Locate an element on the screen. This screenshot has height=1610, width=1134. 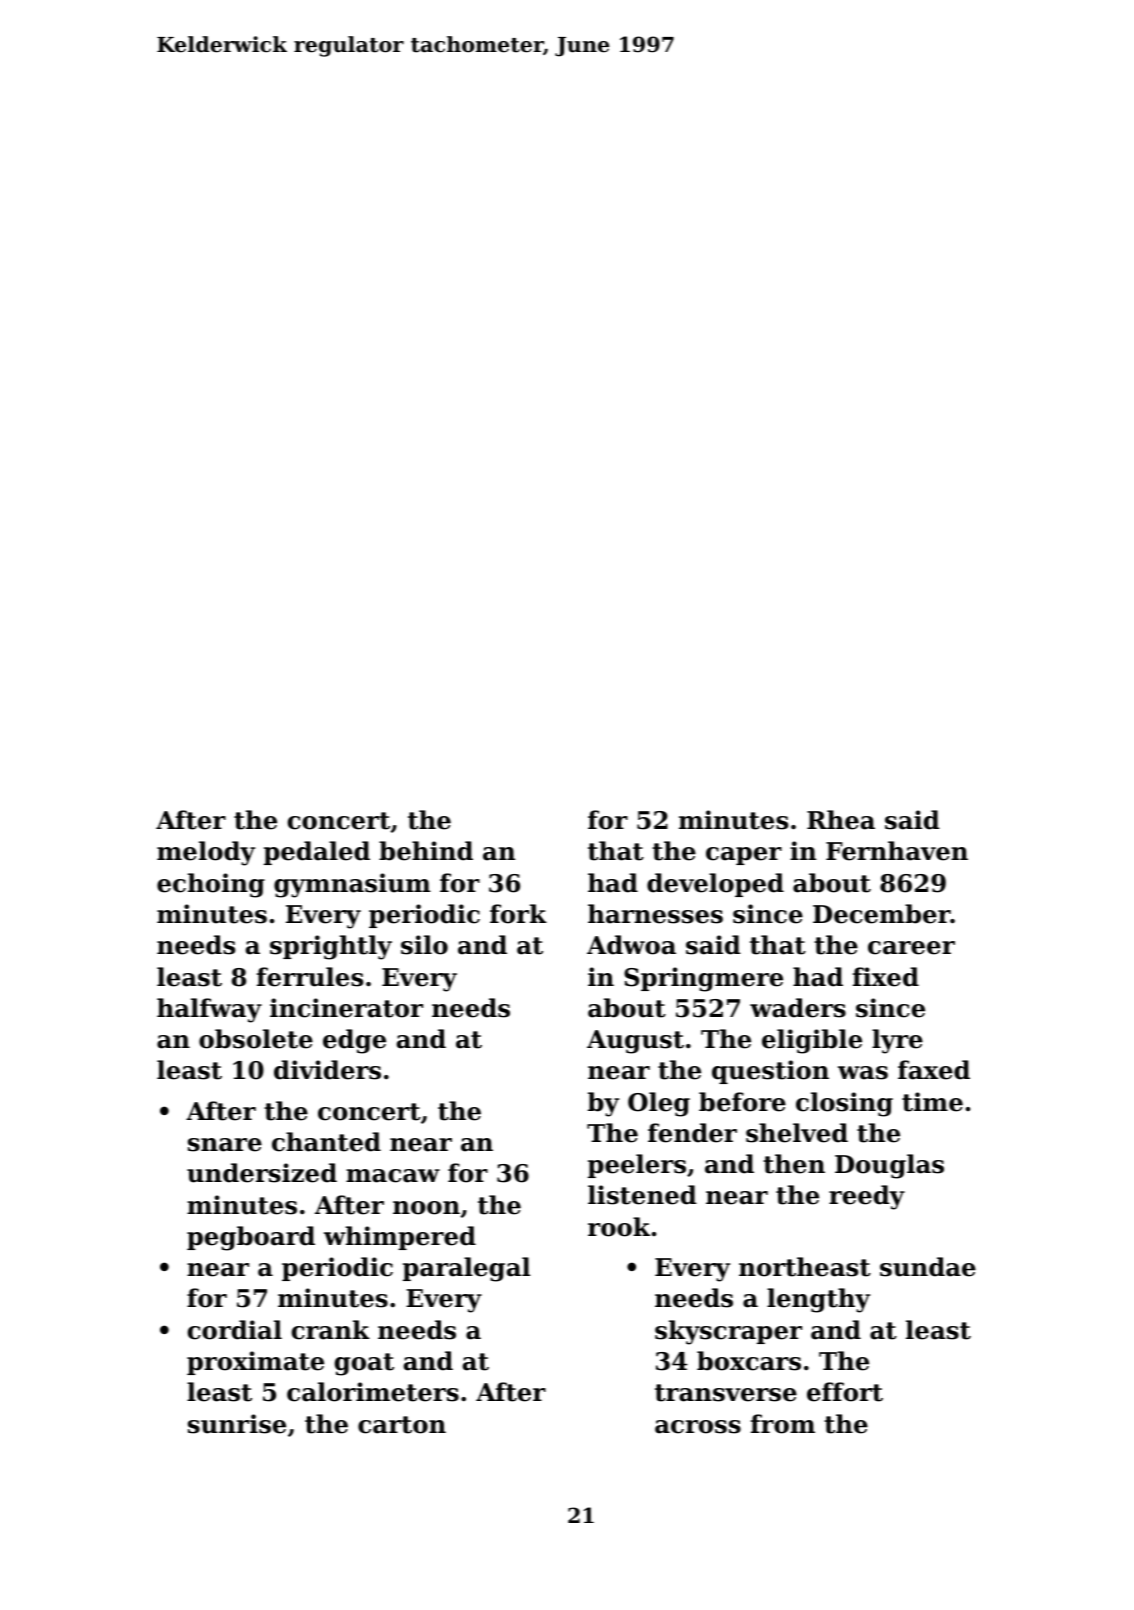
Fernhaven is located at coordinates (897, 851).
